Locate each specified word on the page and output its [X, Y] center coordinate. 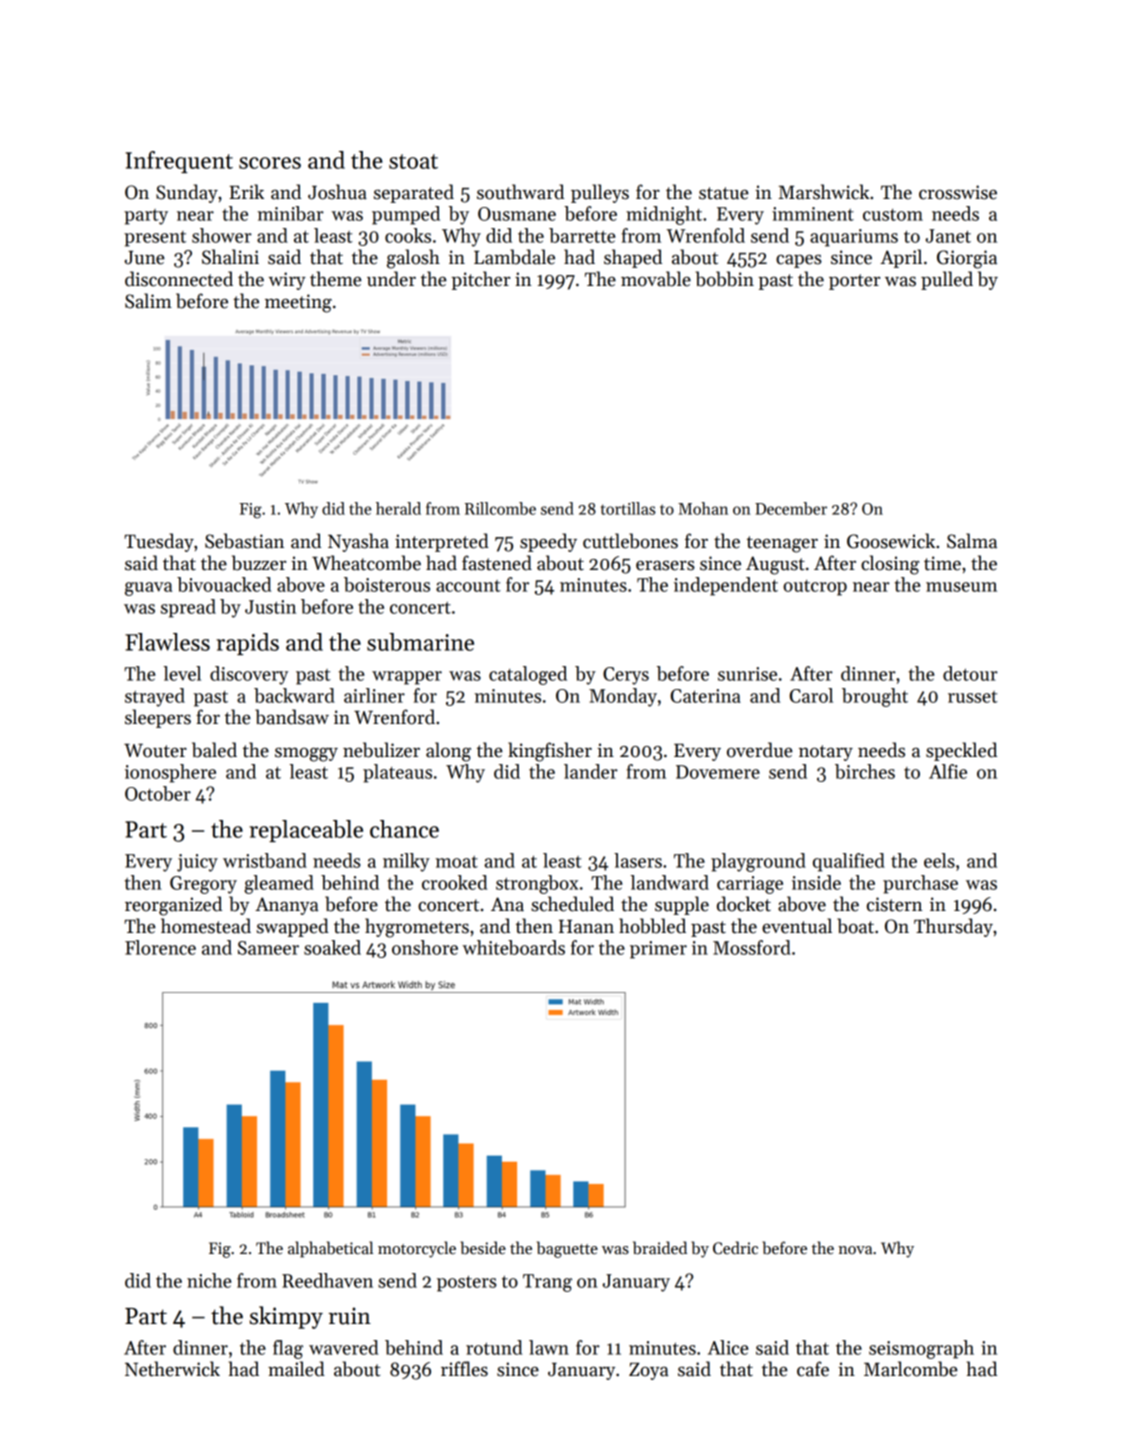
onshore [425, 947]
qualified [849, 862]
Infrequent [179, 162]
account [468, 586]
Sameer [268, 948]
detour [970, 673]
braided [660, 1248]
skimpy [286, 1317]
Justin [270, 607]
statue [724, 193]
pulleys [600, 193]
